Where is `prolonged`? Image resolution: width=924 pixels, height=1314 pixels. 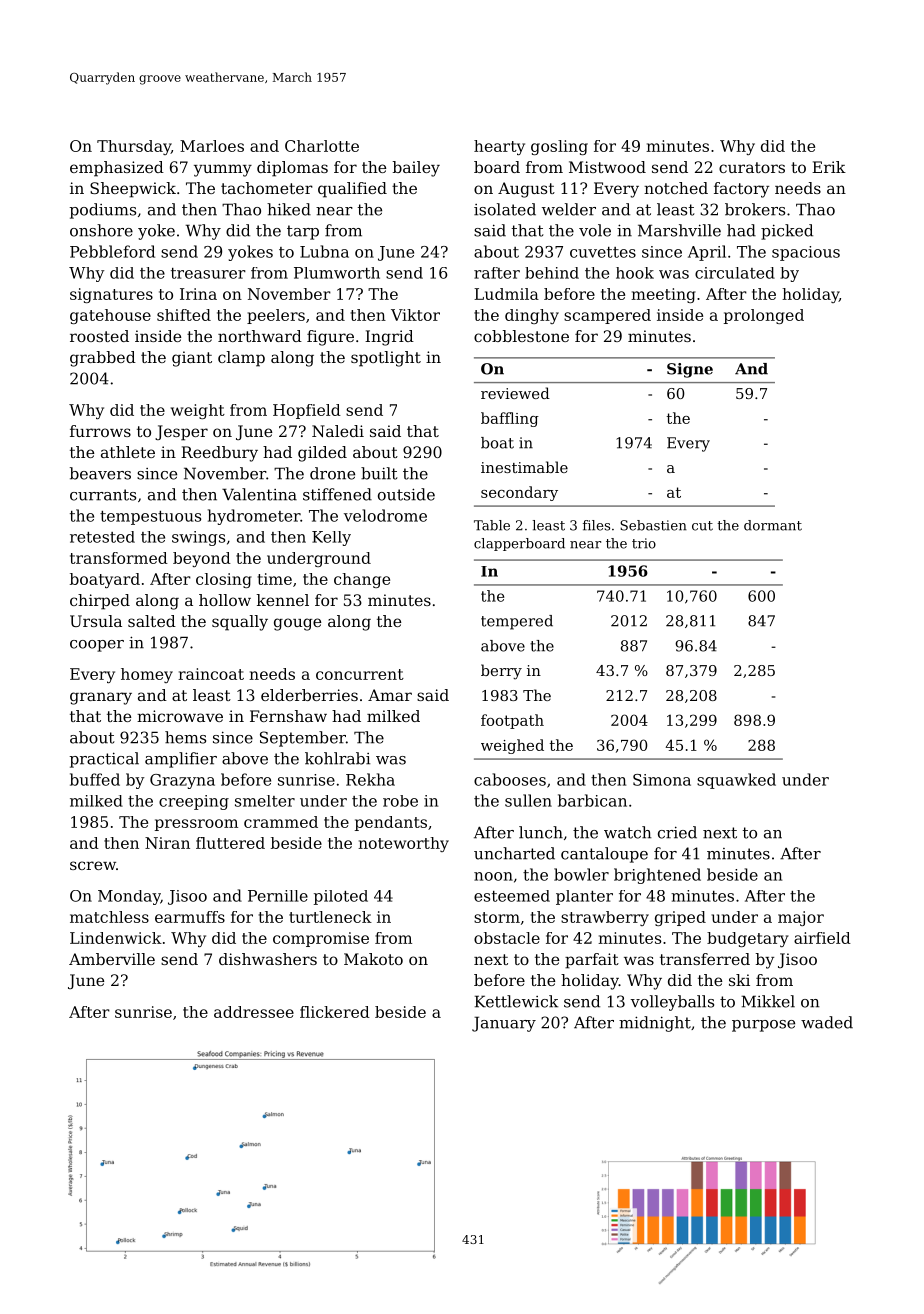
prolonged is located at coordinates (764, 316).
